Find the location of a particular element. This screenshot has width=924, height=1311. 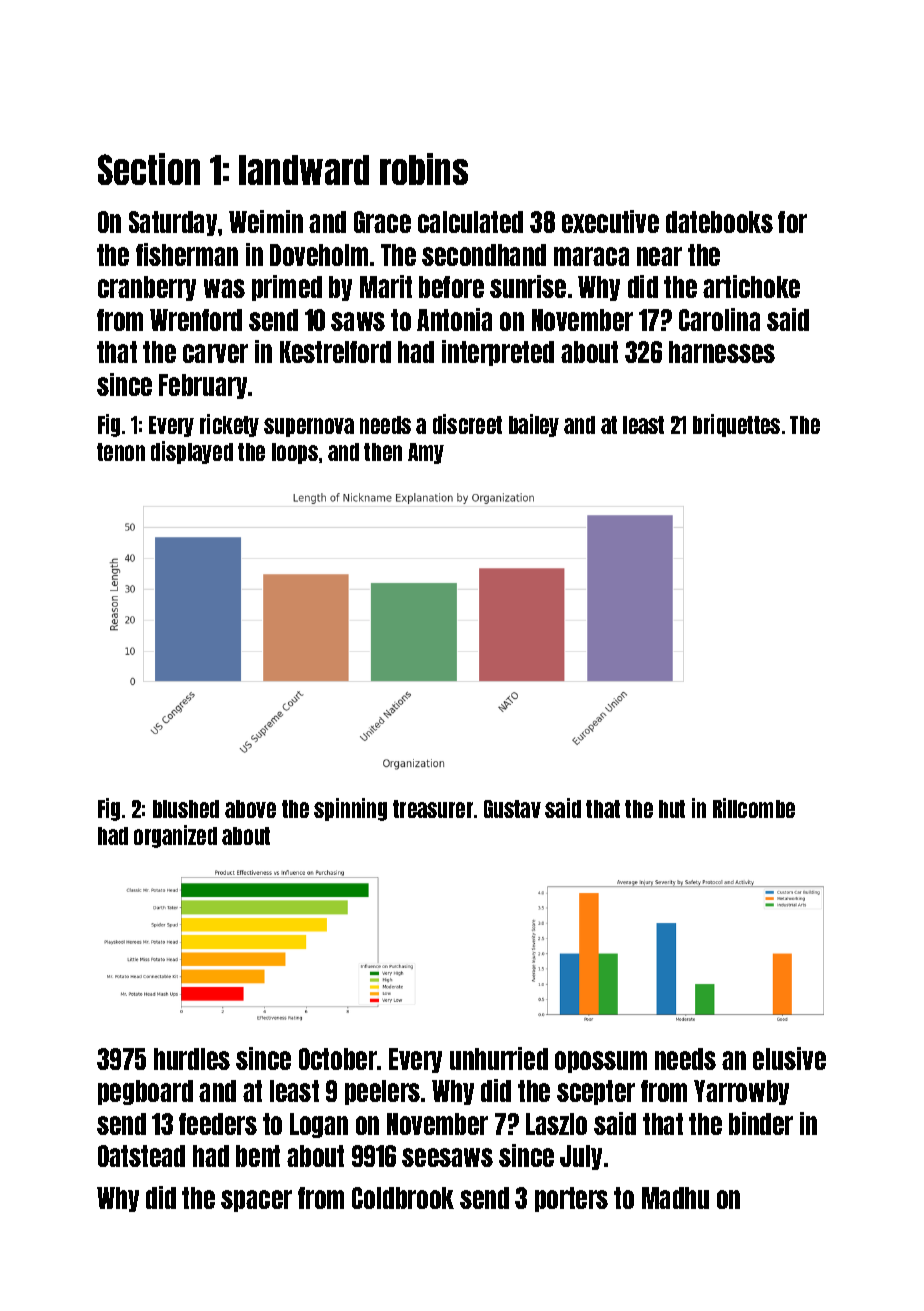

blushed is located at coordinates (186, 809).
